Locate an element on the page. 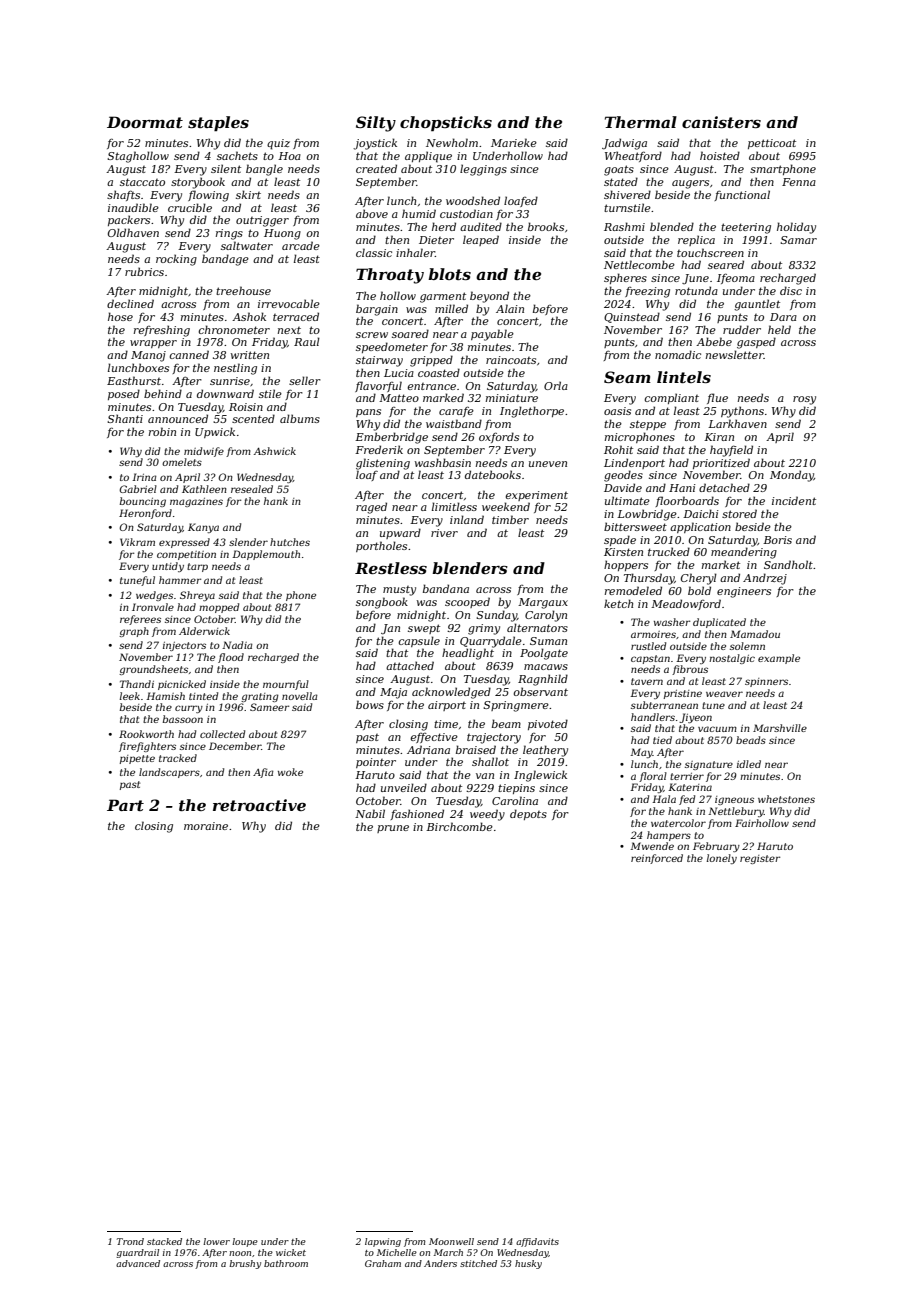  prune is located at coordinates (393, 829).
